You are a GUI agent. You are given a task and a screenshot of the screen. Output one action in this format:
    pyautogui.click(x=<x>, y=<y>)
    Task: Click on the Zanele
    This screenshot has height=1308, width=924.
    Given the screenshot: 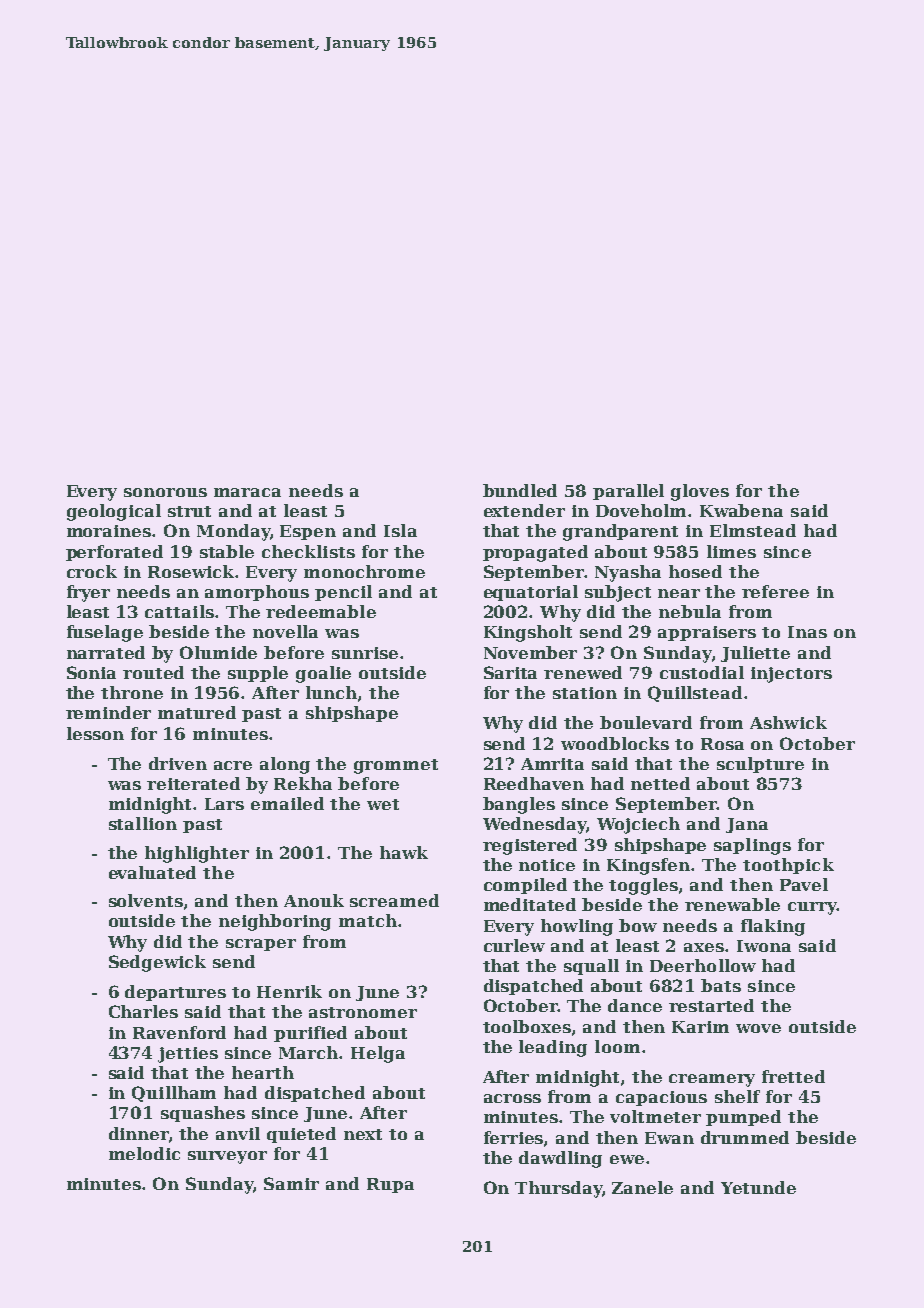 What is the action you would take?
    pyautogui.click(x=642, y=1187)
